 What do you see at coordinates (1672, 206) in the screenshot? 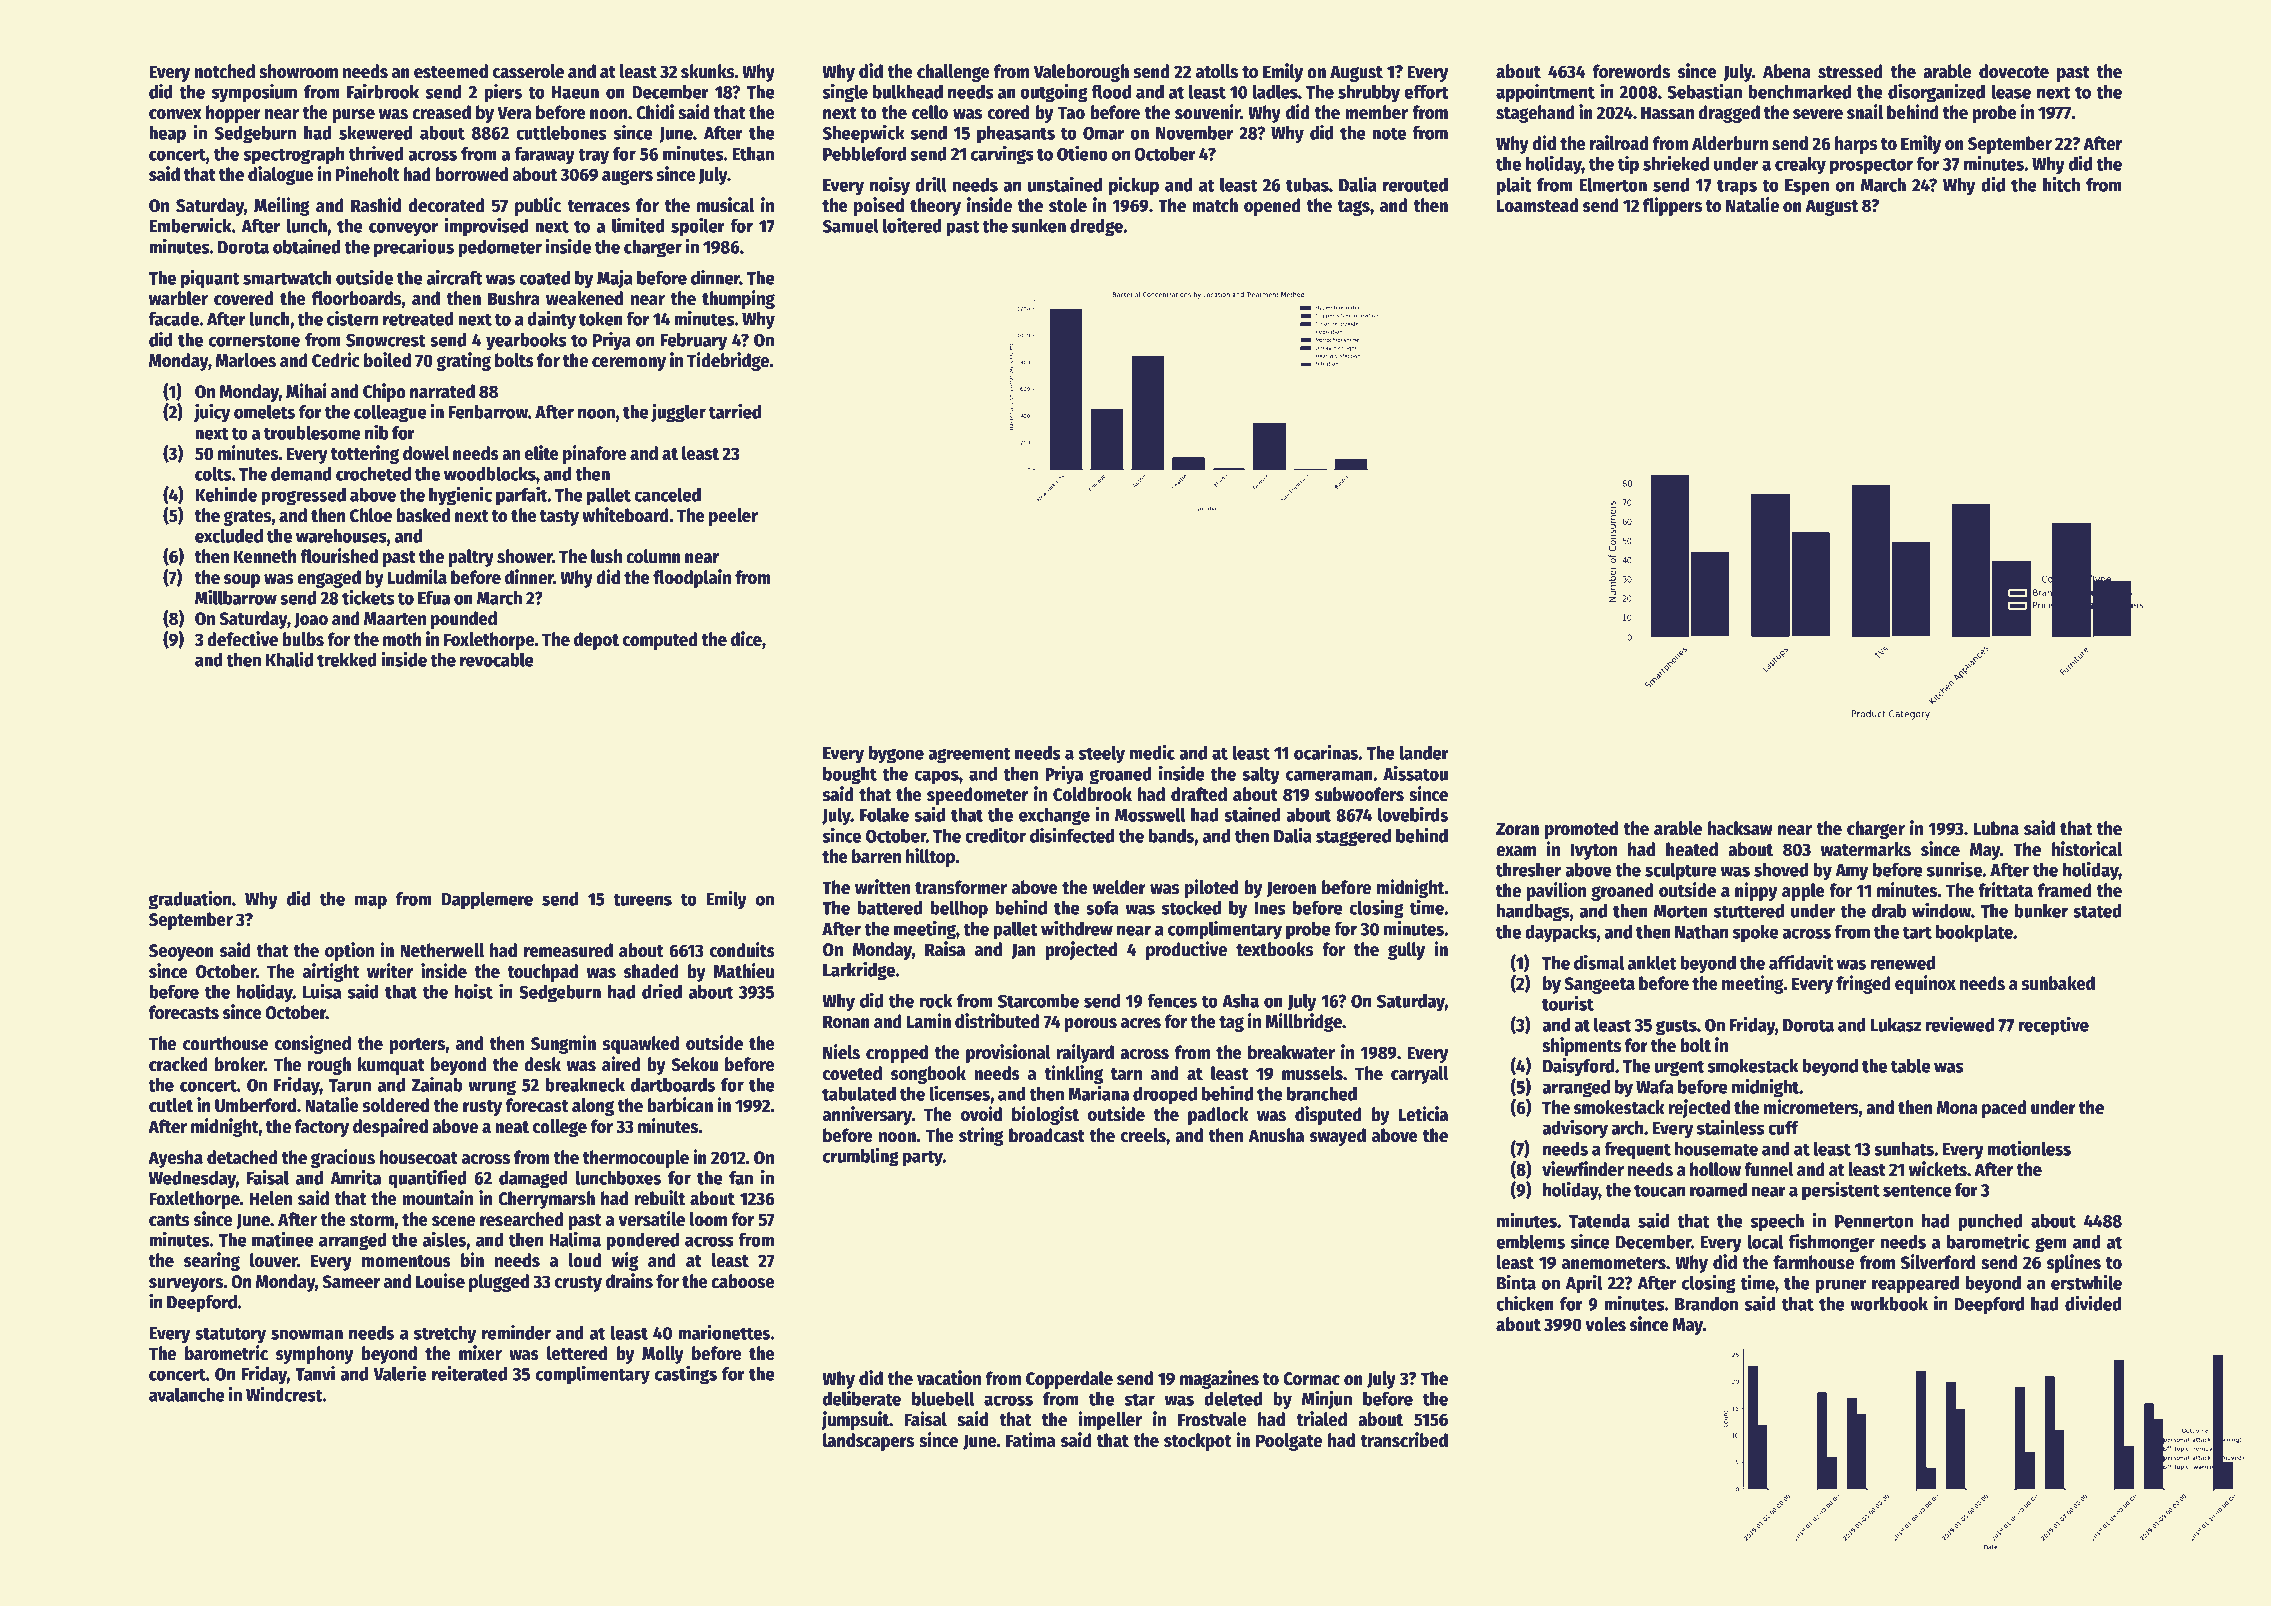
I see `flippers` at bounding box center [1672, 206].
